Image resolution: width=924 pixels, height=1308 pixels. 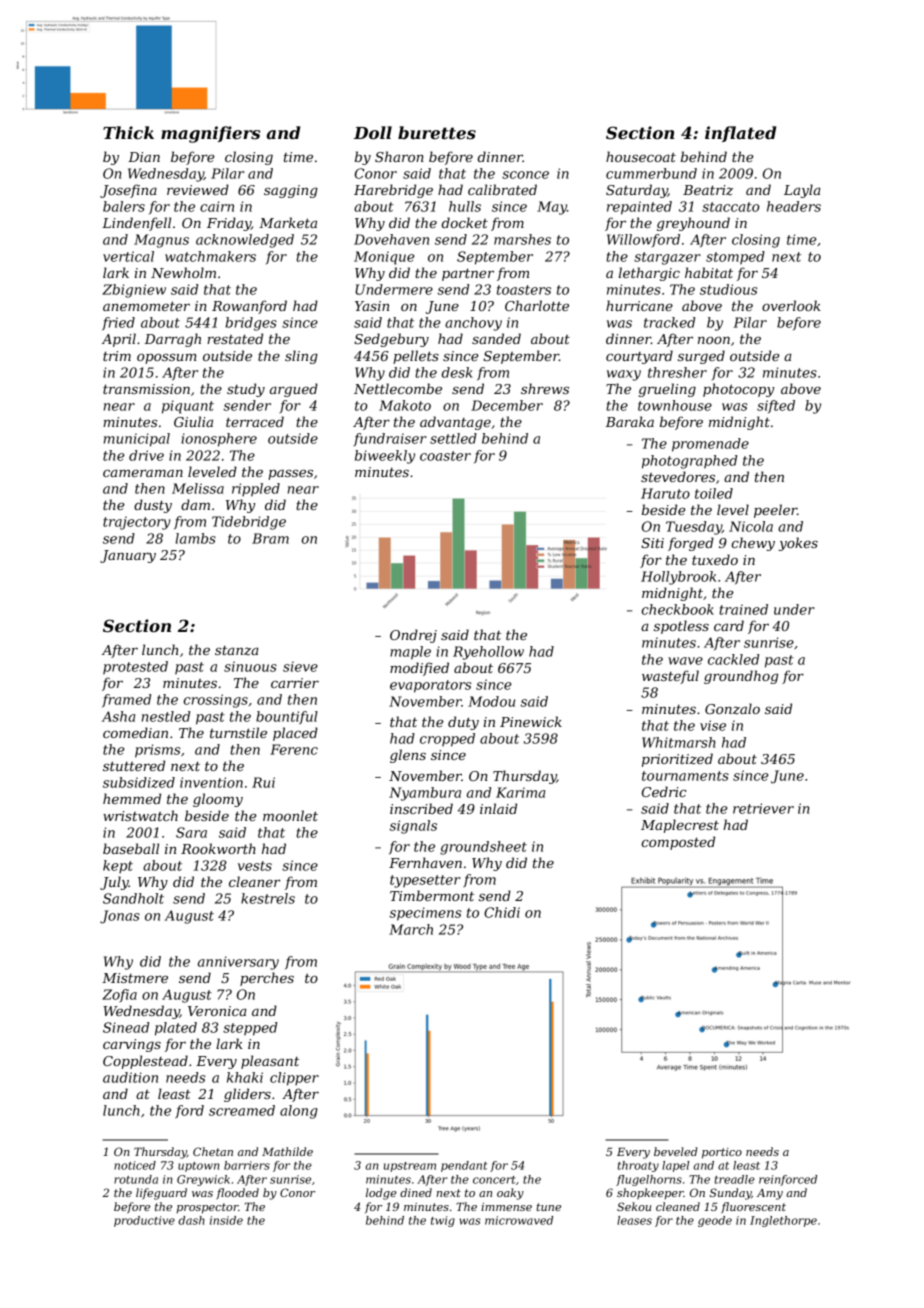 What do you see at coordinates (137, 523) in the image?
I see `trajectory` at bounding box center [137, 523].
